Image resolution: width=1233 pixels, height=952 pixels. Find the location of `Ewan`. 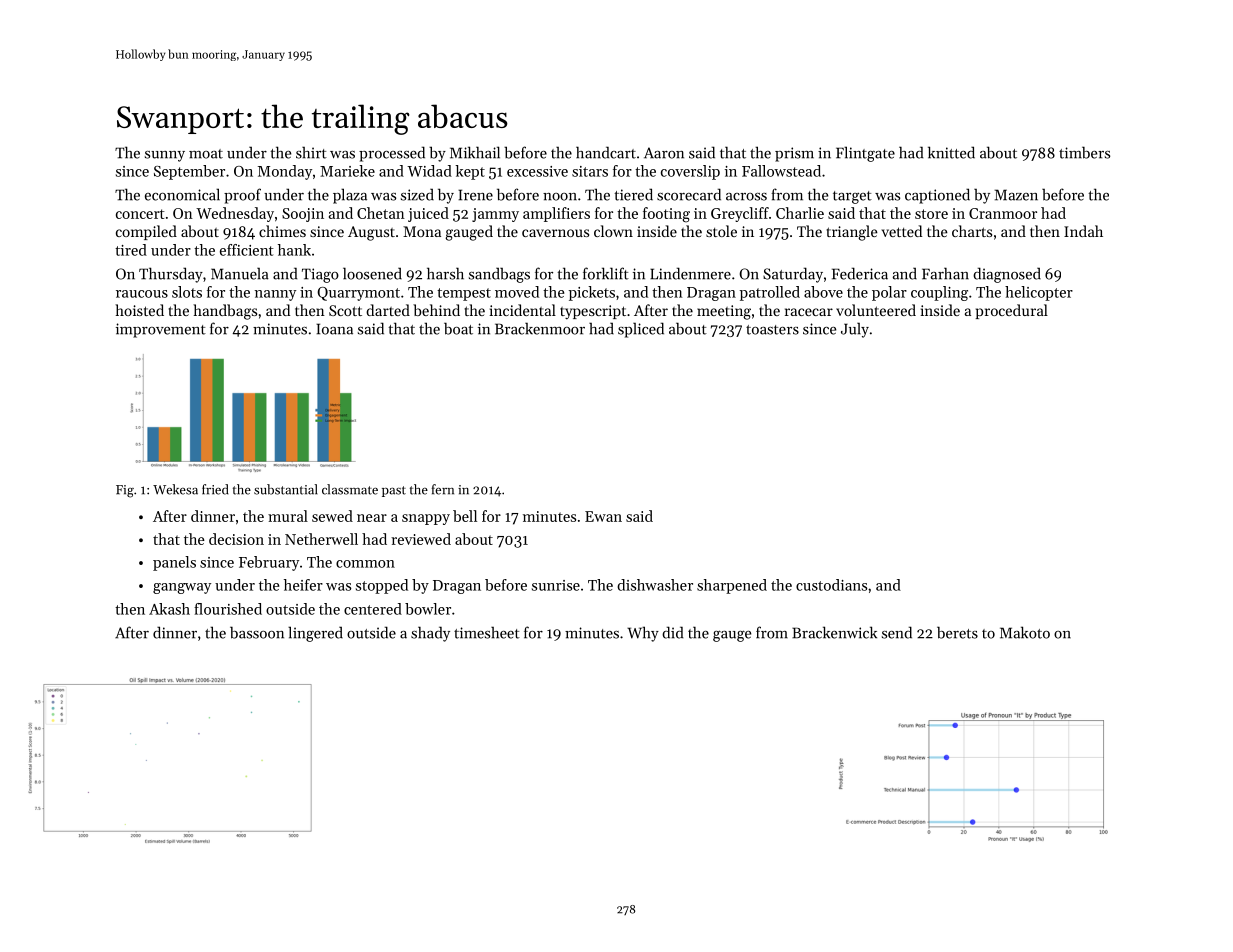

Ewan is located at coordinates (603, 516).
